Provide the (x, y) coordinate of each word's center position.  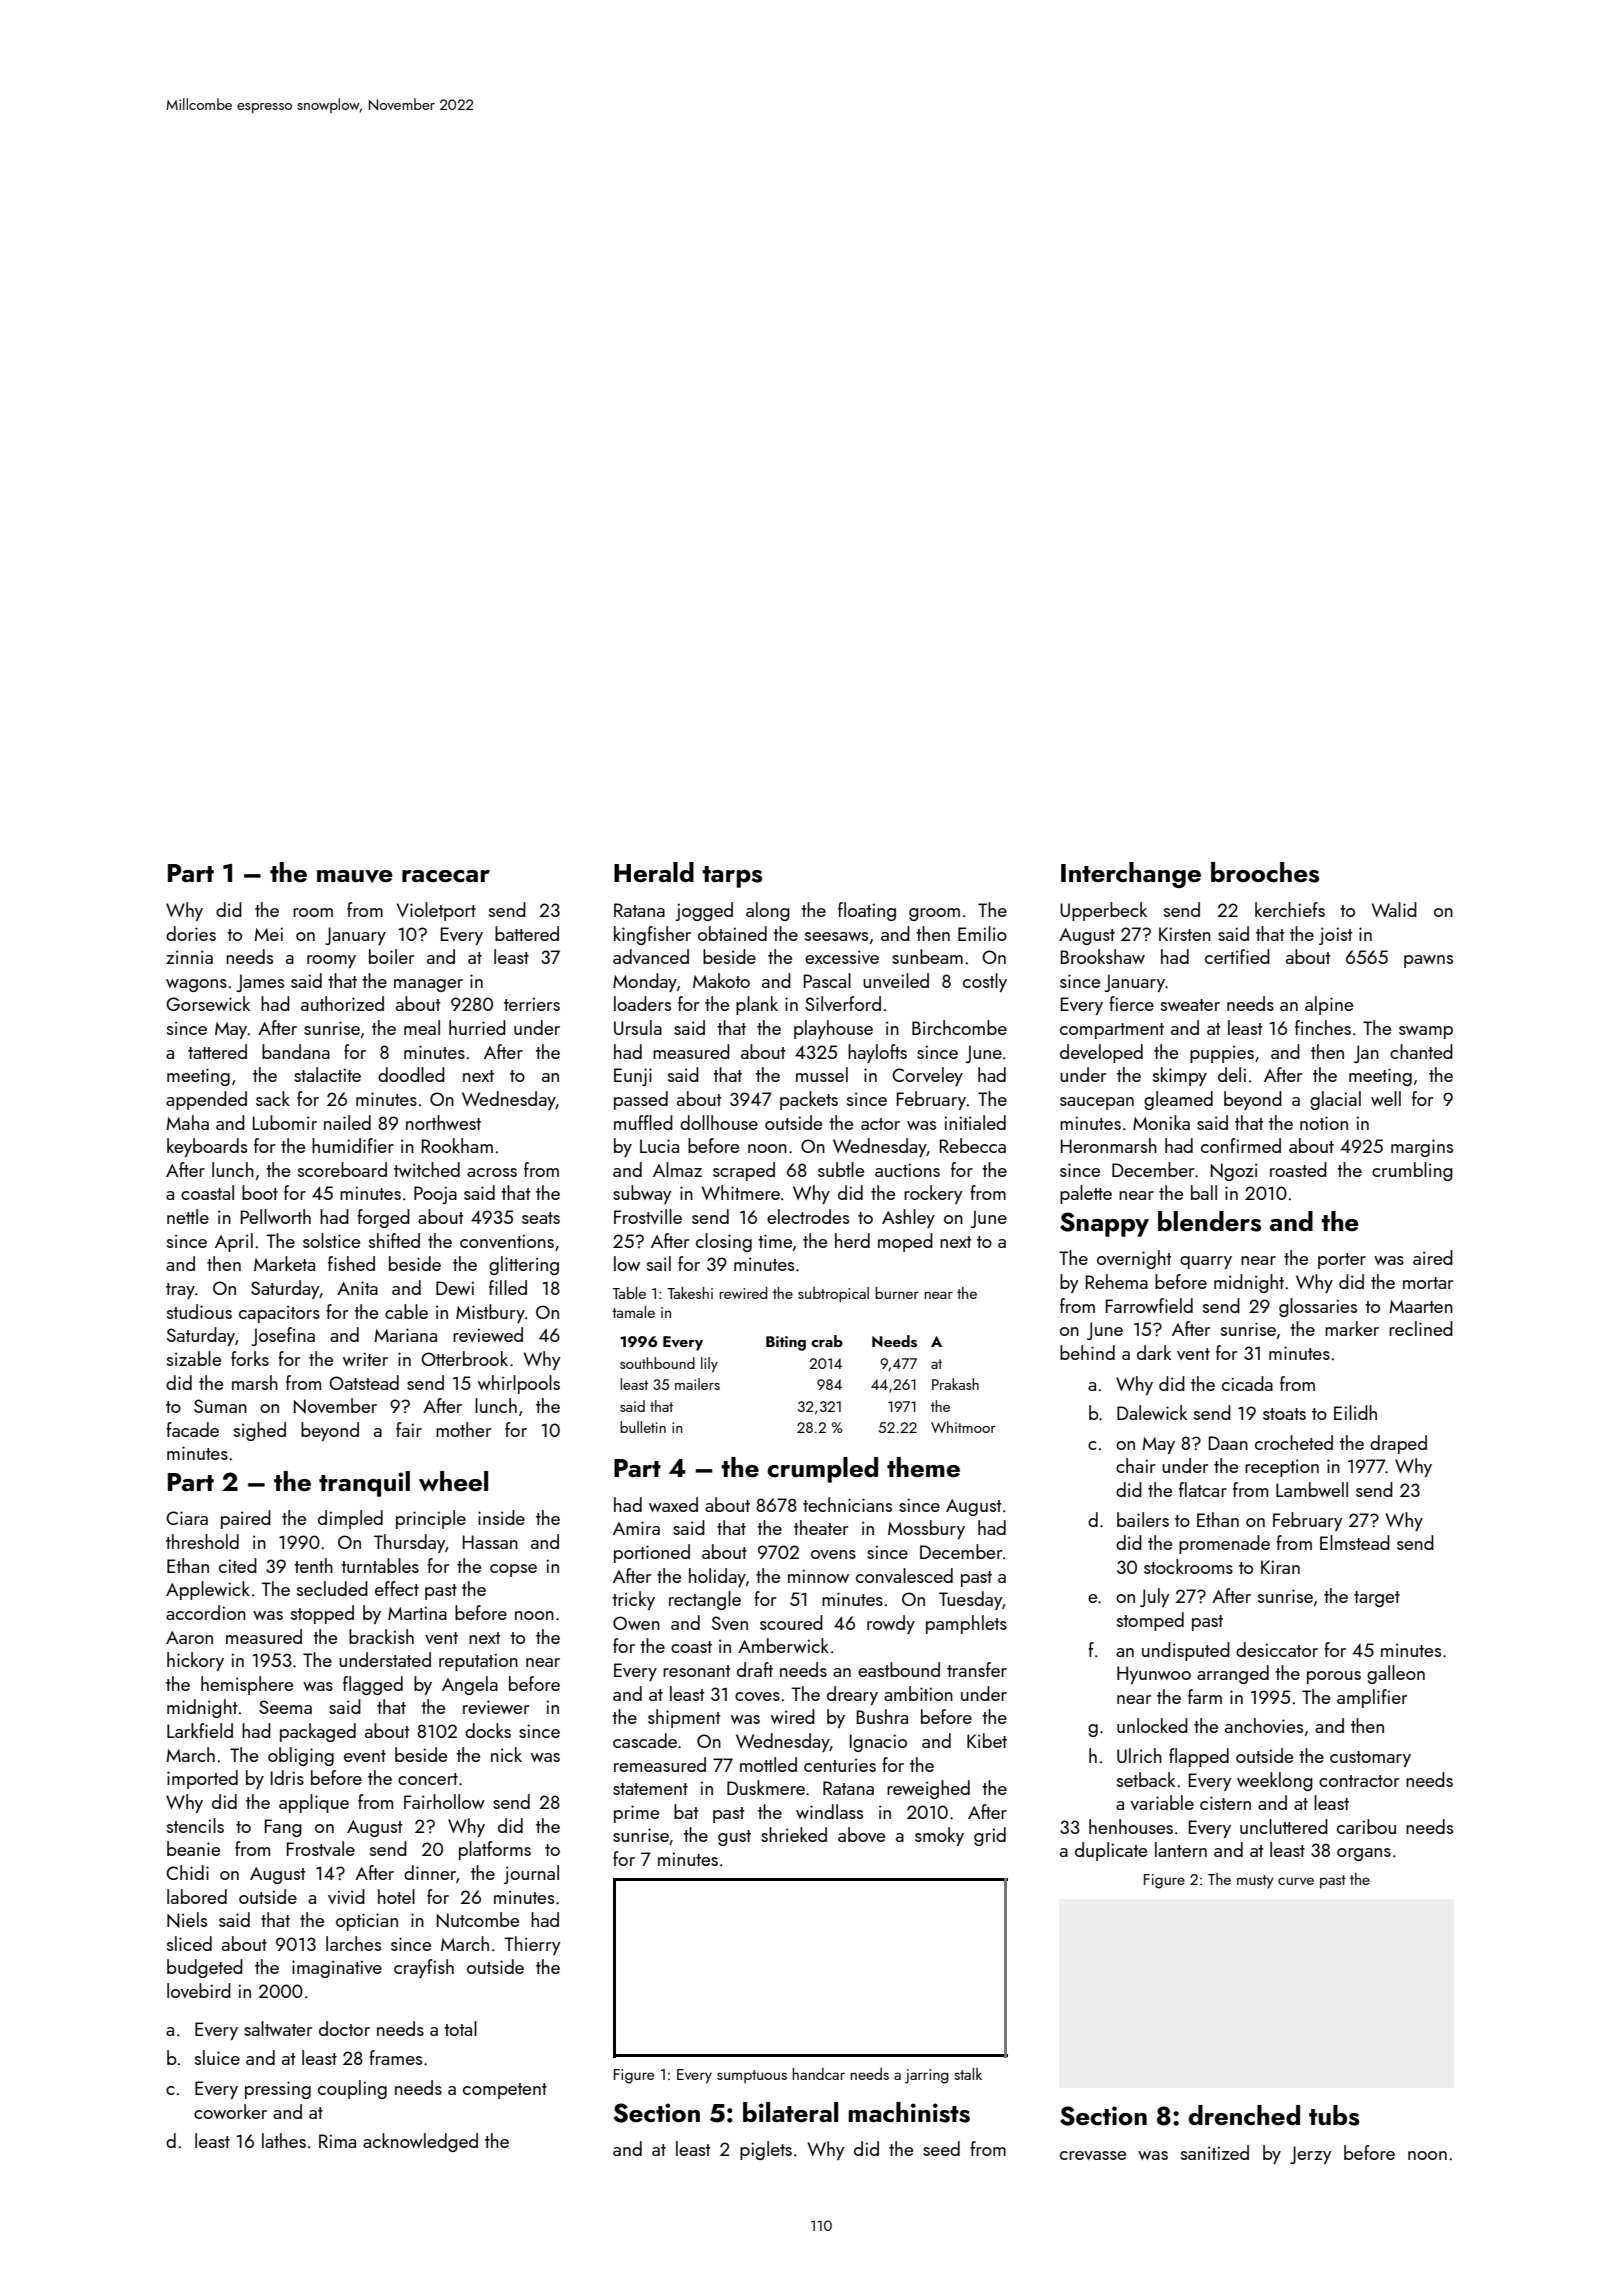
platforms (495, 1850)
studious (199, 1311)
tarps (732, 877)
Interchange (1131, 875)
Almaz (677, 1169)
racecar (446, 876)
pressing (278, 2090)
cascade (645, 1740)
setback (1146, 1779)
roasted (1298, 1169)
